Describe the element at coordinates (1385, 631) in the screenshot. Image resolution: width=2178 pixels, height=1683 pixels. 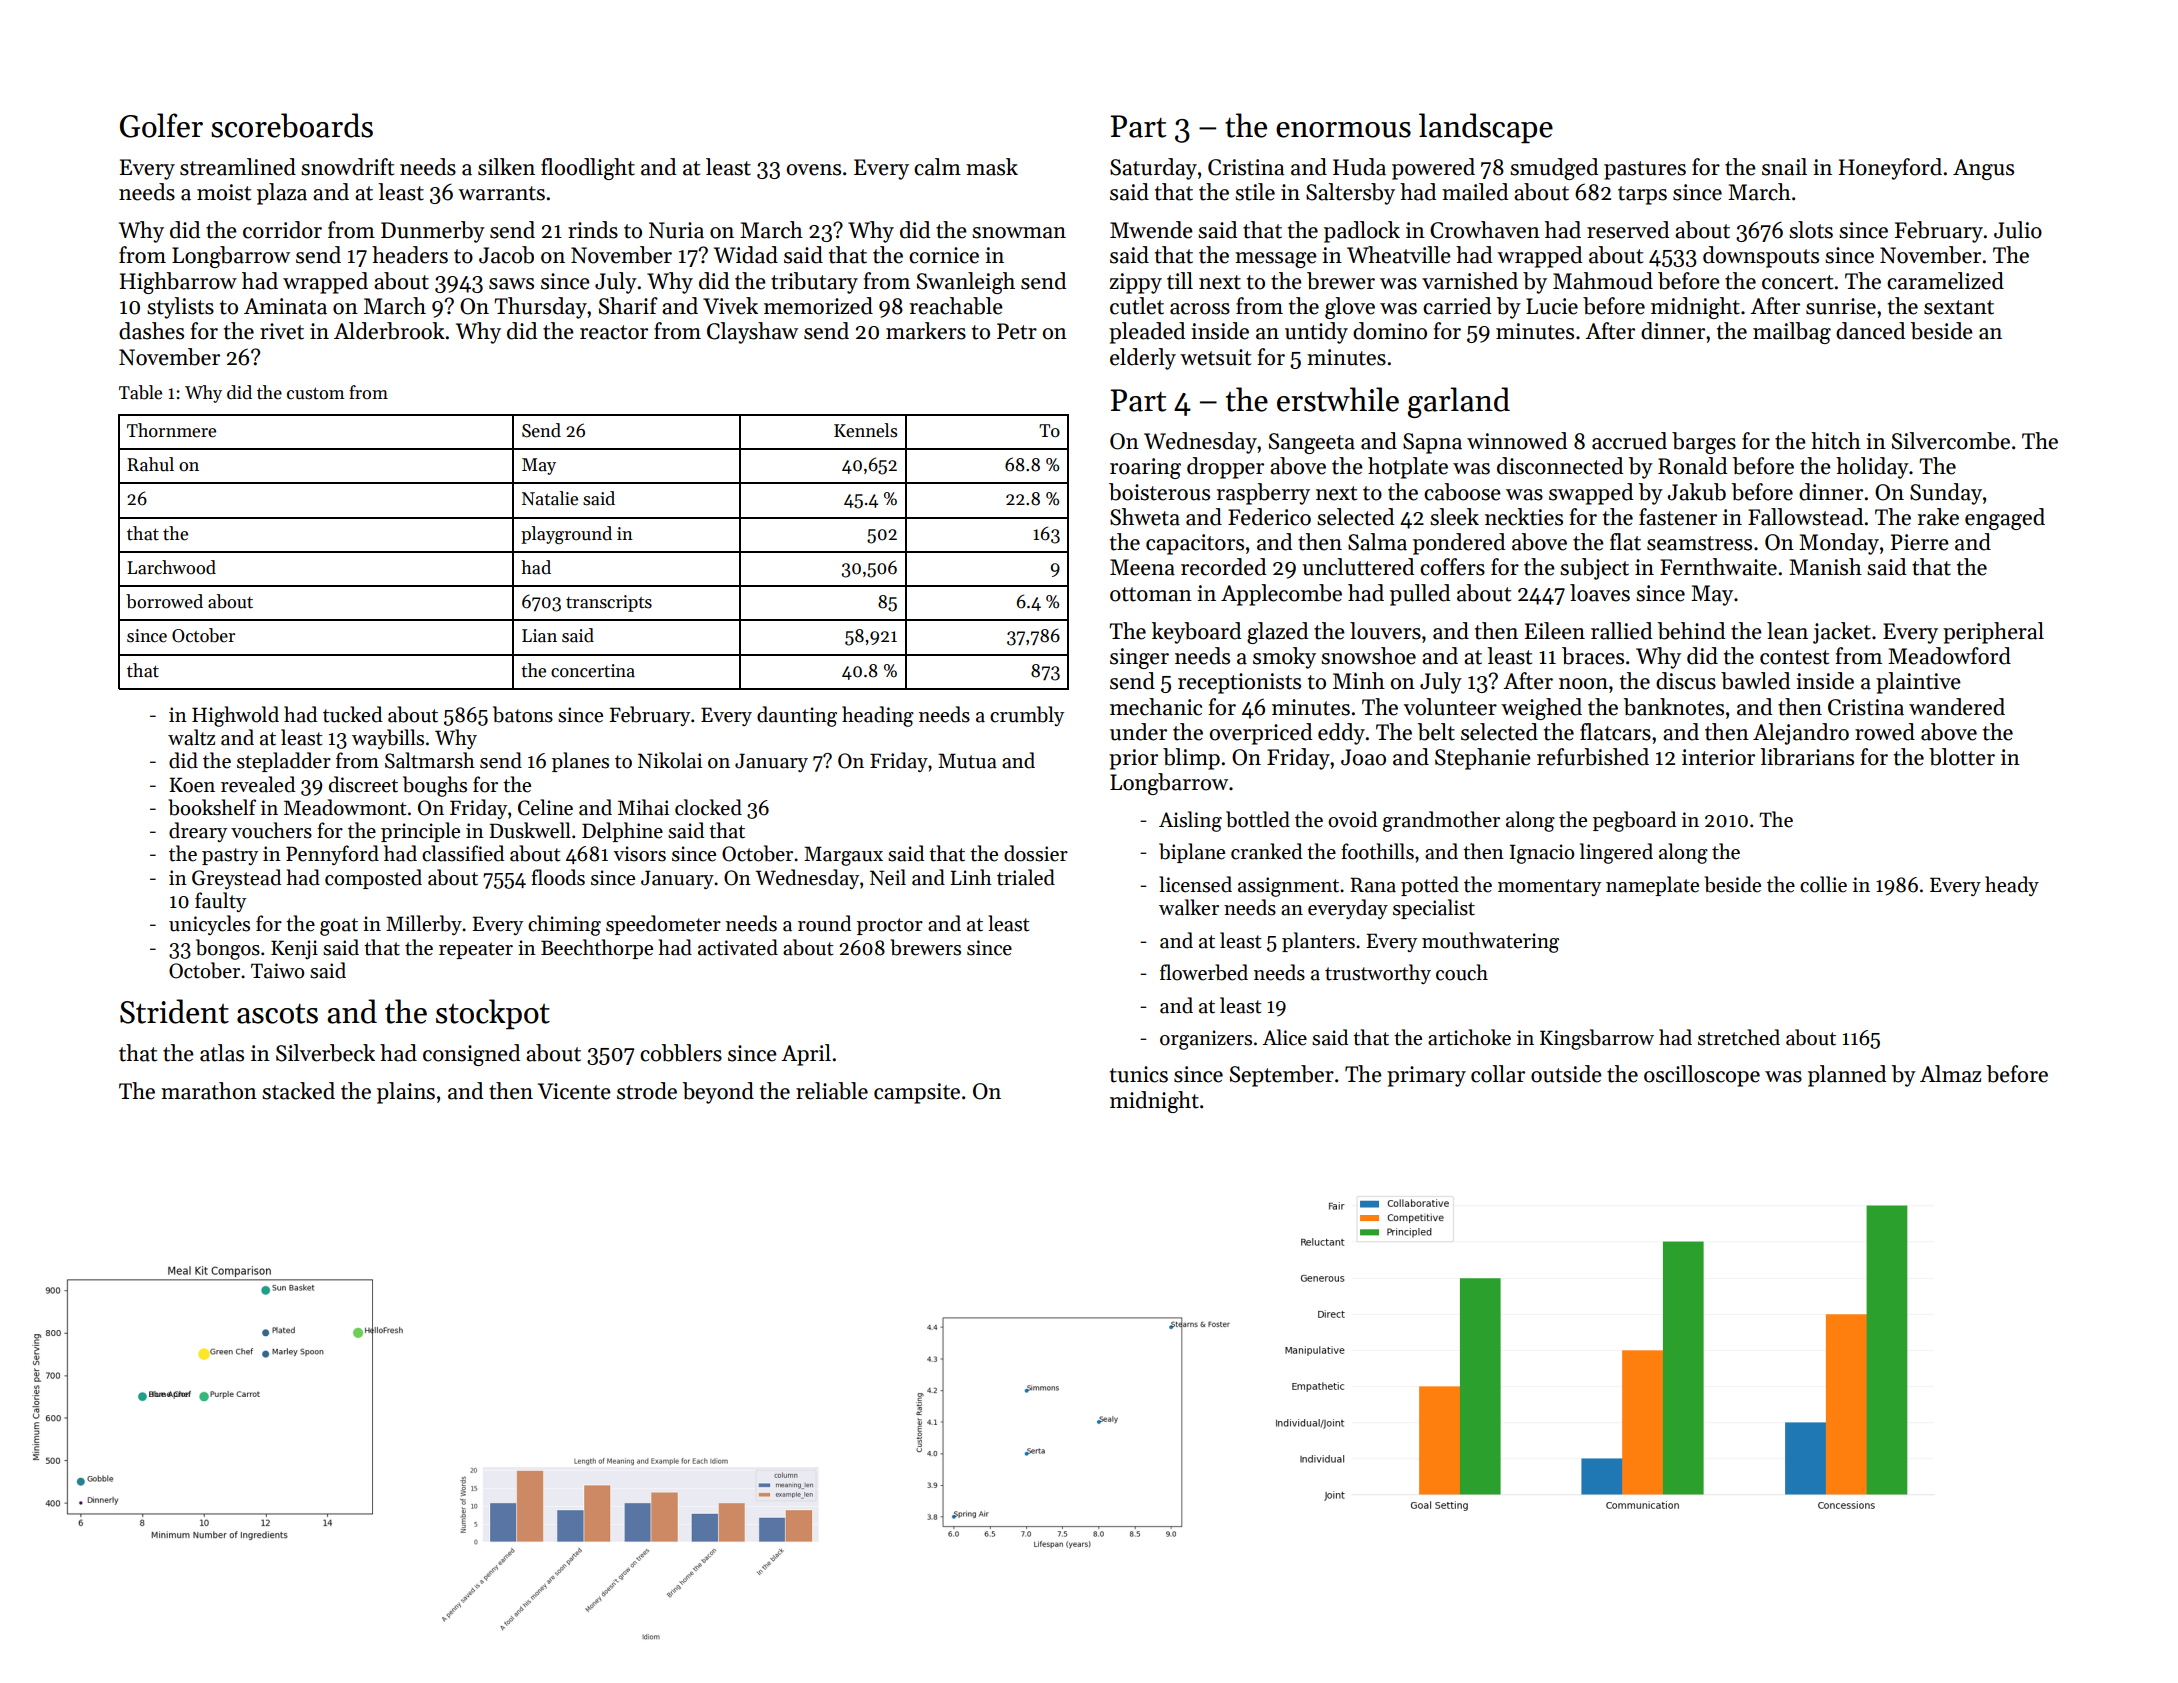
I see `louvers` at that location.
